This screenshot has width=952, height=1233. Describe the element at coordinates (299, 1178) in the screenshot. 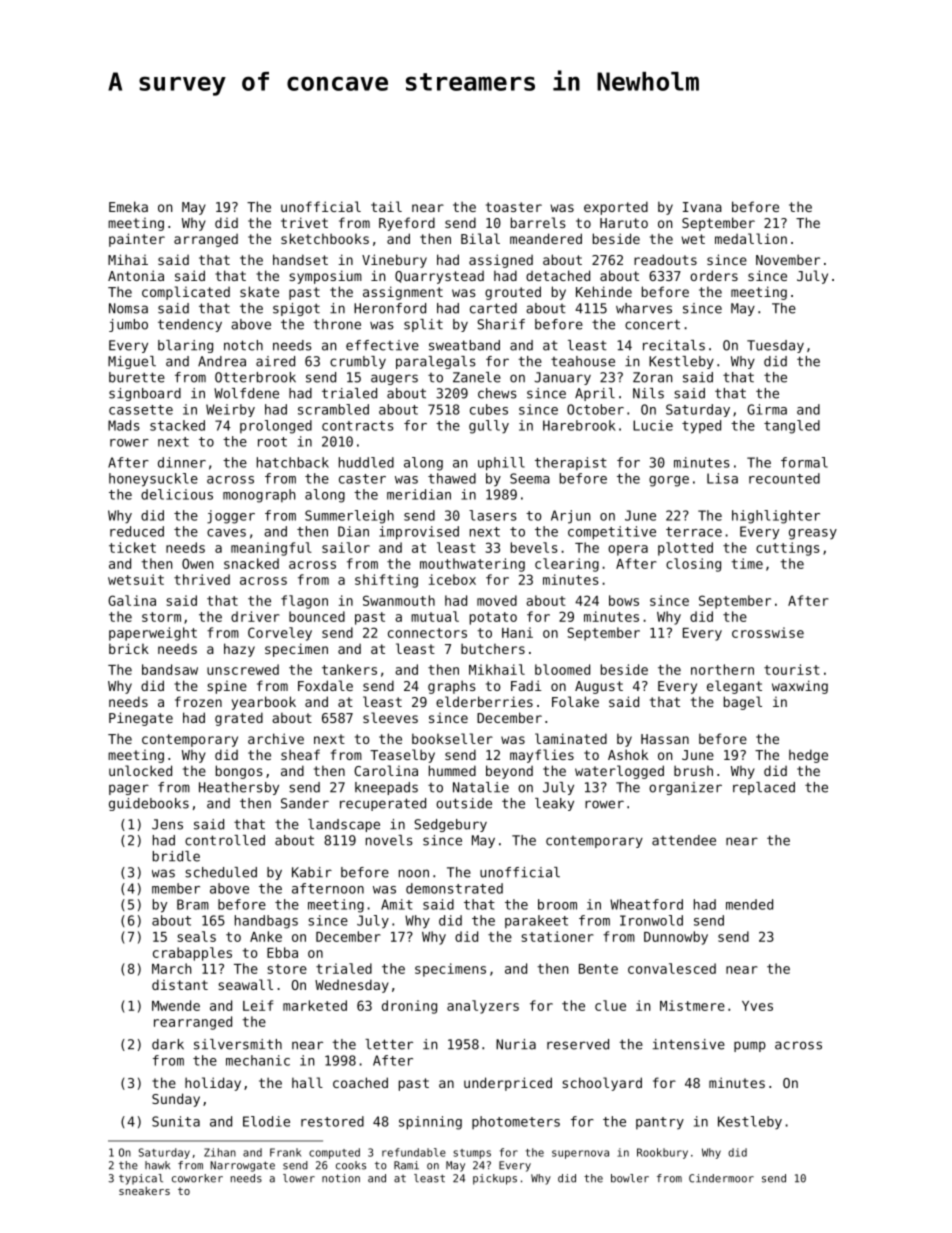

I see `lower` at that location.
